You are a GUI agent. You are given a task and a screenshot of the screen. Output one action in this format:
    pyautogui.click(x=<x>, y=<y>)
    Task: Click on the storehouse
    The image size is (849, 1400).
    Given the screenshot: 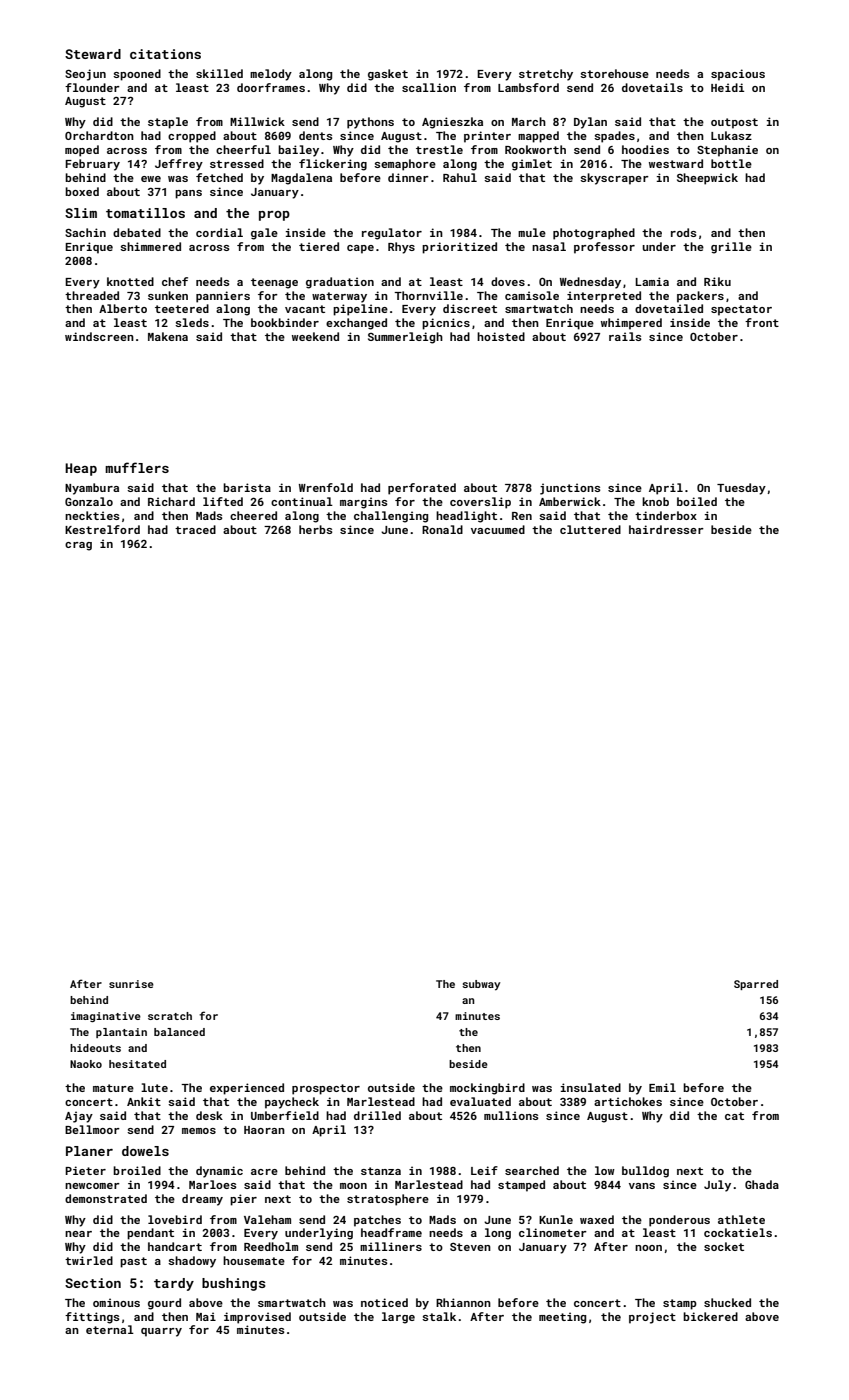 What is the action you would take?
    pyautogui.click(x=614, y=73)
